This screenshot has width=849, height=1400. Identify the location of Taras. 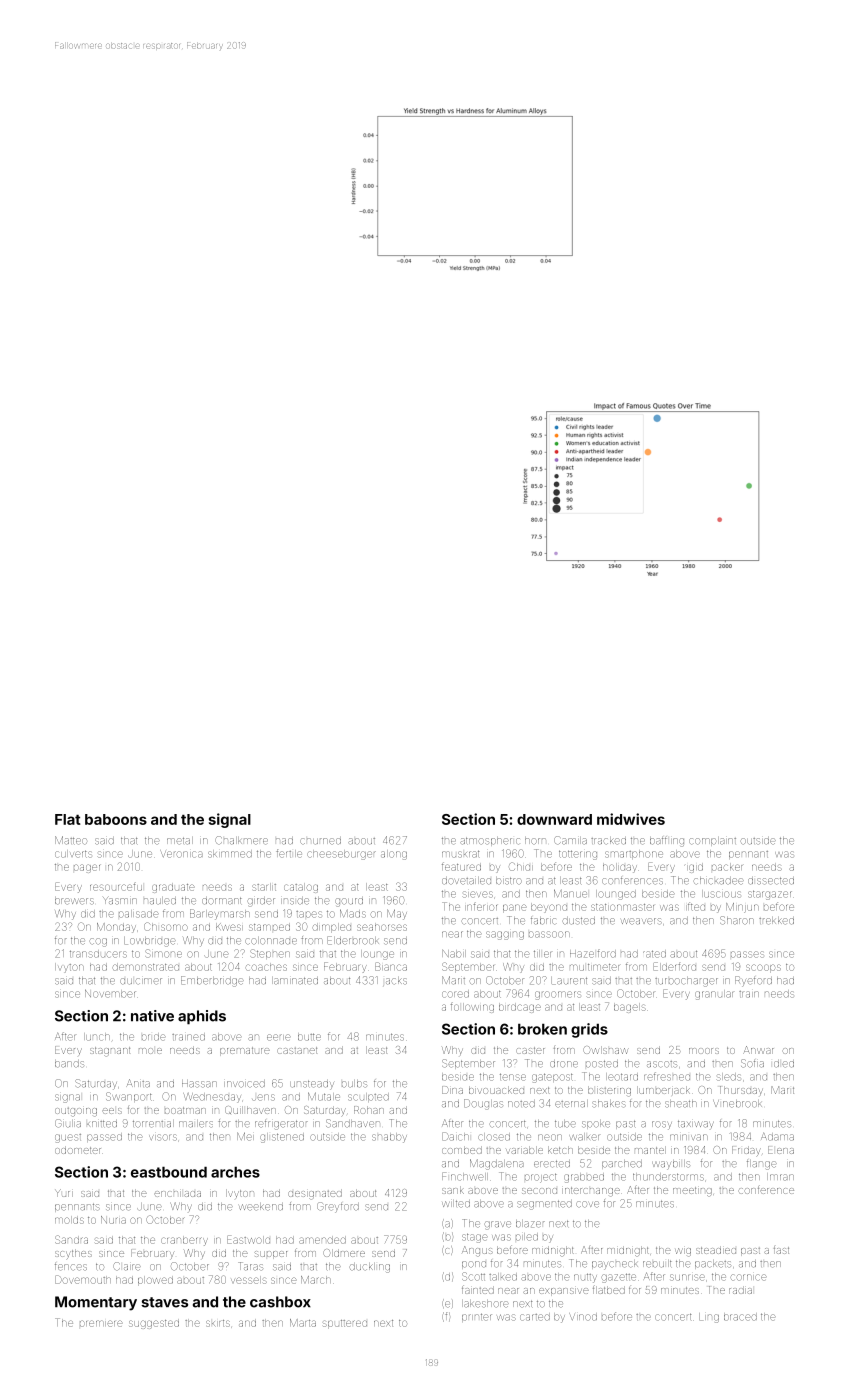
(250, 1266).
